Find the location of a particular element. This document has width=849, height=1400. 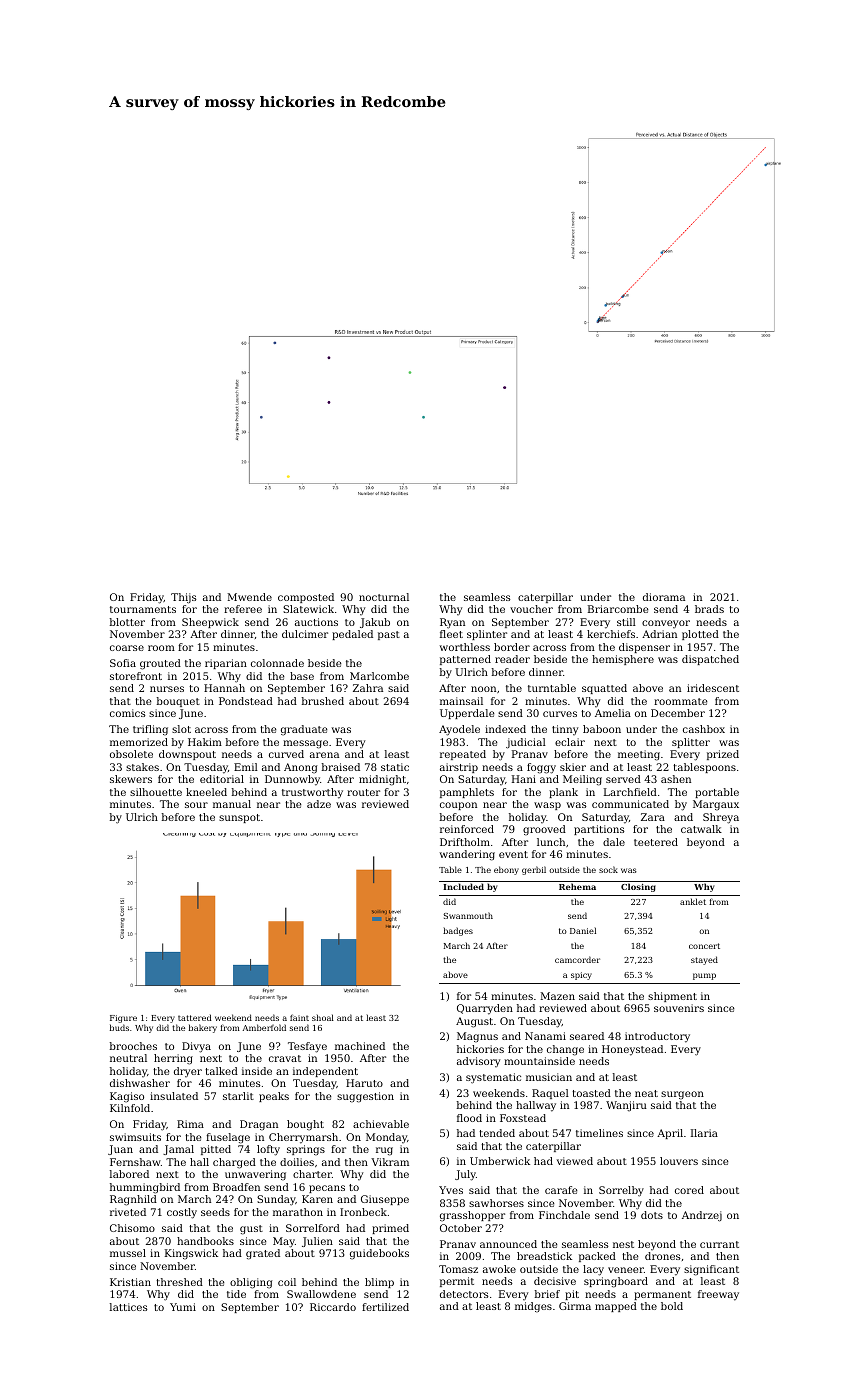

handbooks is located at coordinates (205, 1241).
